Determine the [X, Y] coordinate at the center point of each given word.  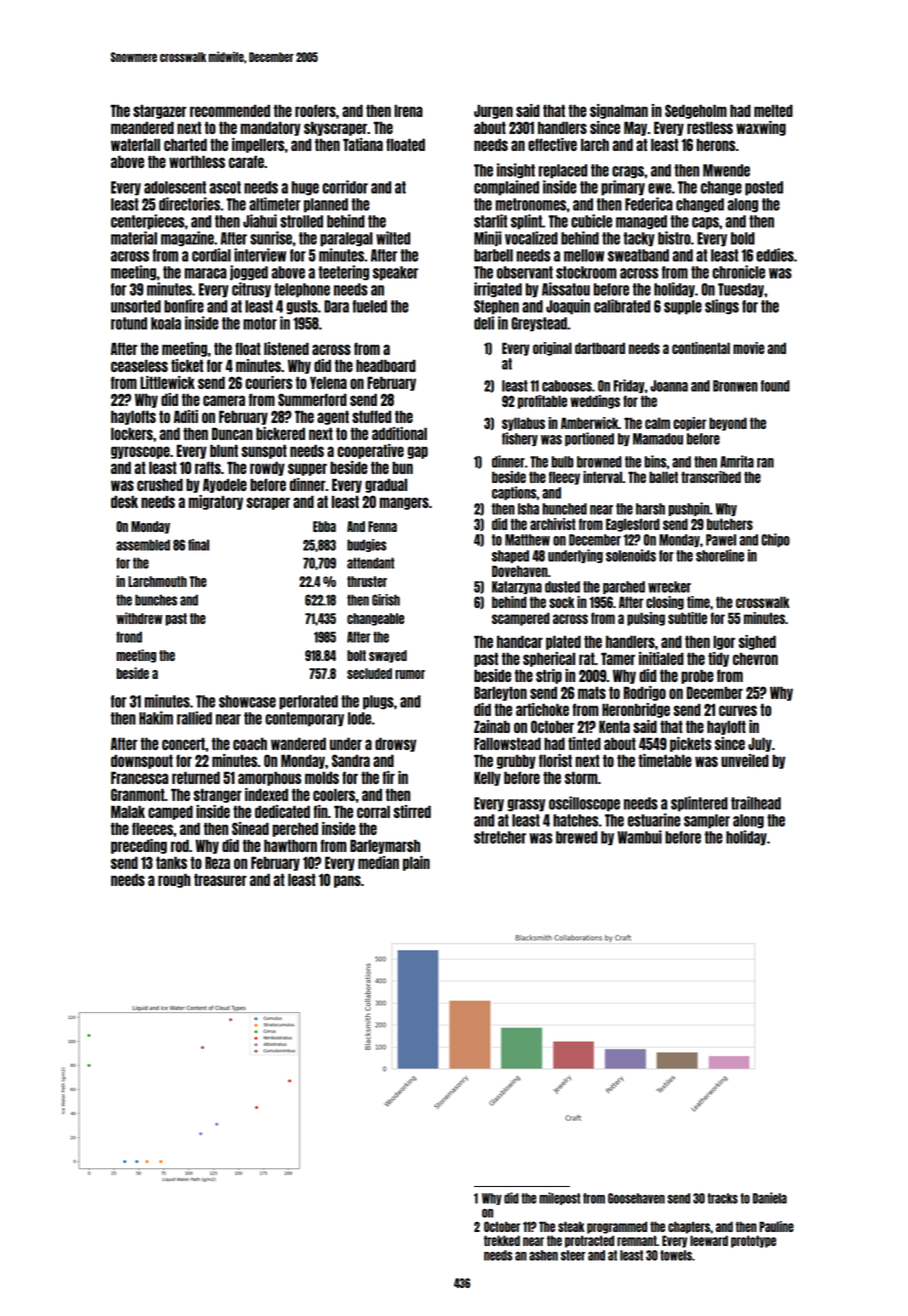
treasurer [220, 880]
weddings [595, 402]
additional [399, 433]
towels [676, 1255]
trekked [502, 1240]
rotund [129, 323]
